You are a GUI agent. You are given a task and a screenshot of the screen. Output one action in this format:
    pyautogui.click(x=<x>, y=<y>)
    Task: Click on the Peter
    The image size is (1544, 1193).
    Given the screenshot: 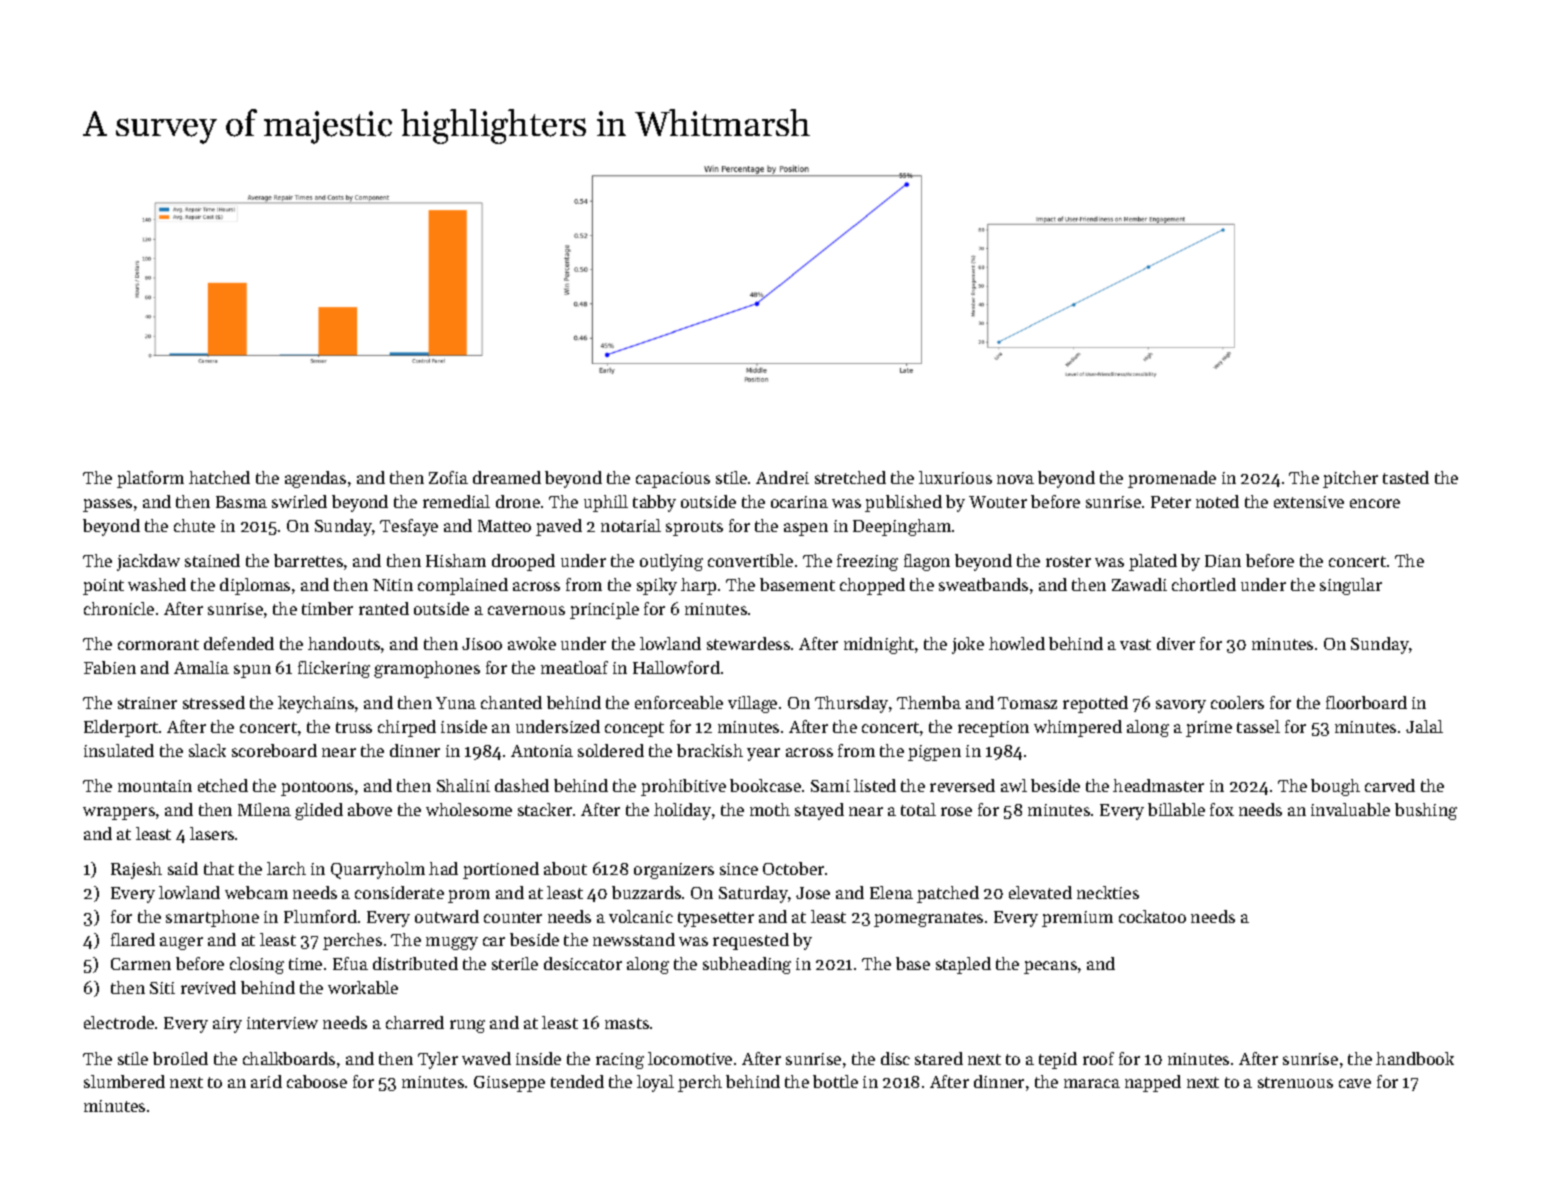 What is the action you would take?
    pyautogui.click(x=1171, y=502)
